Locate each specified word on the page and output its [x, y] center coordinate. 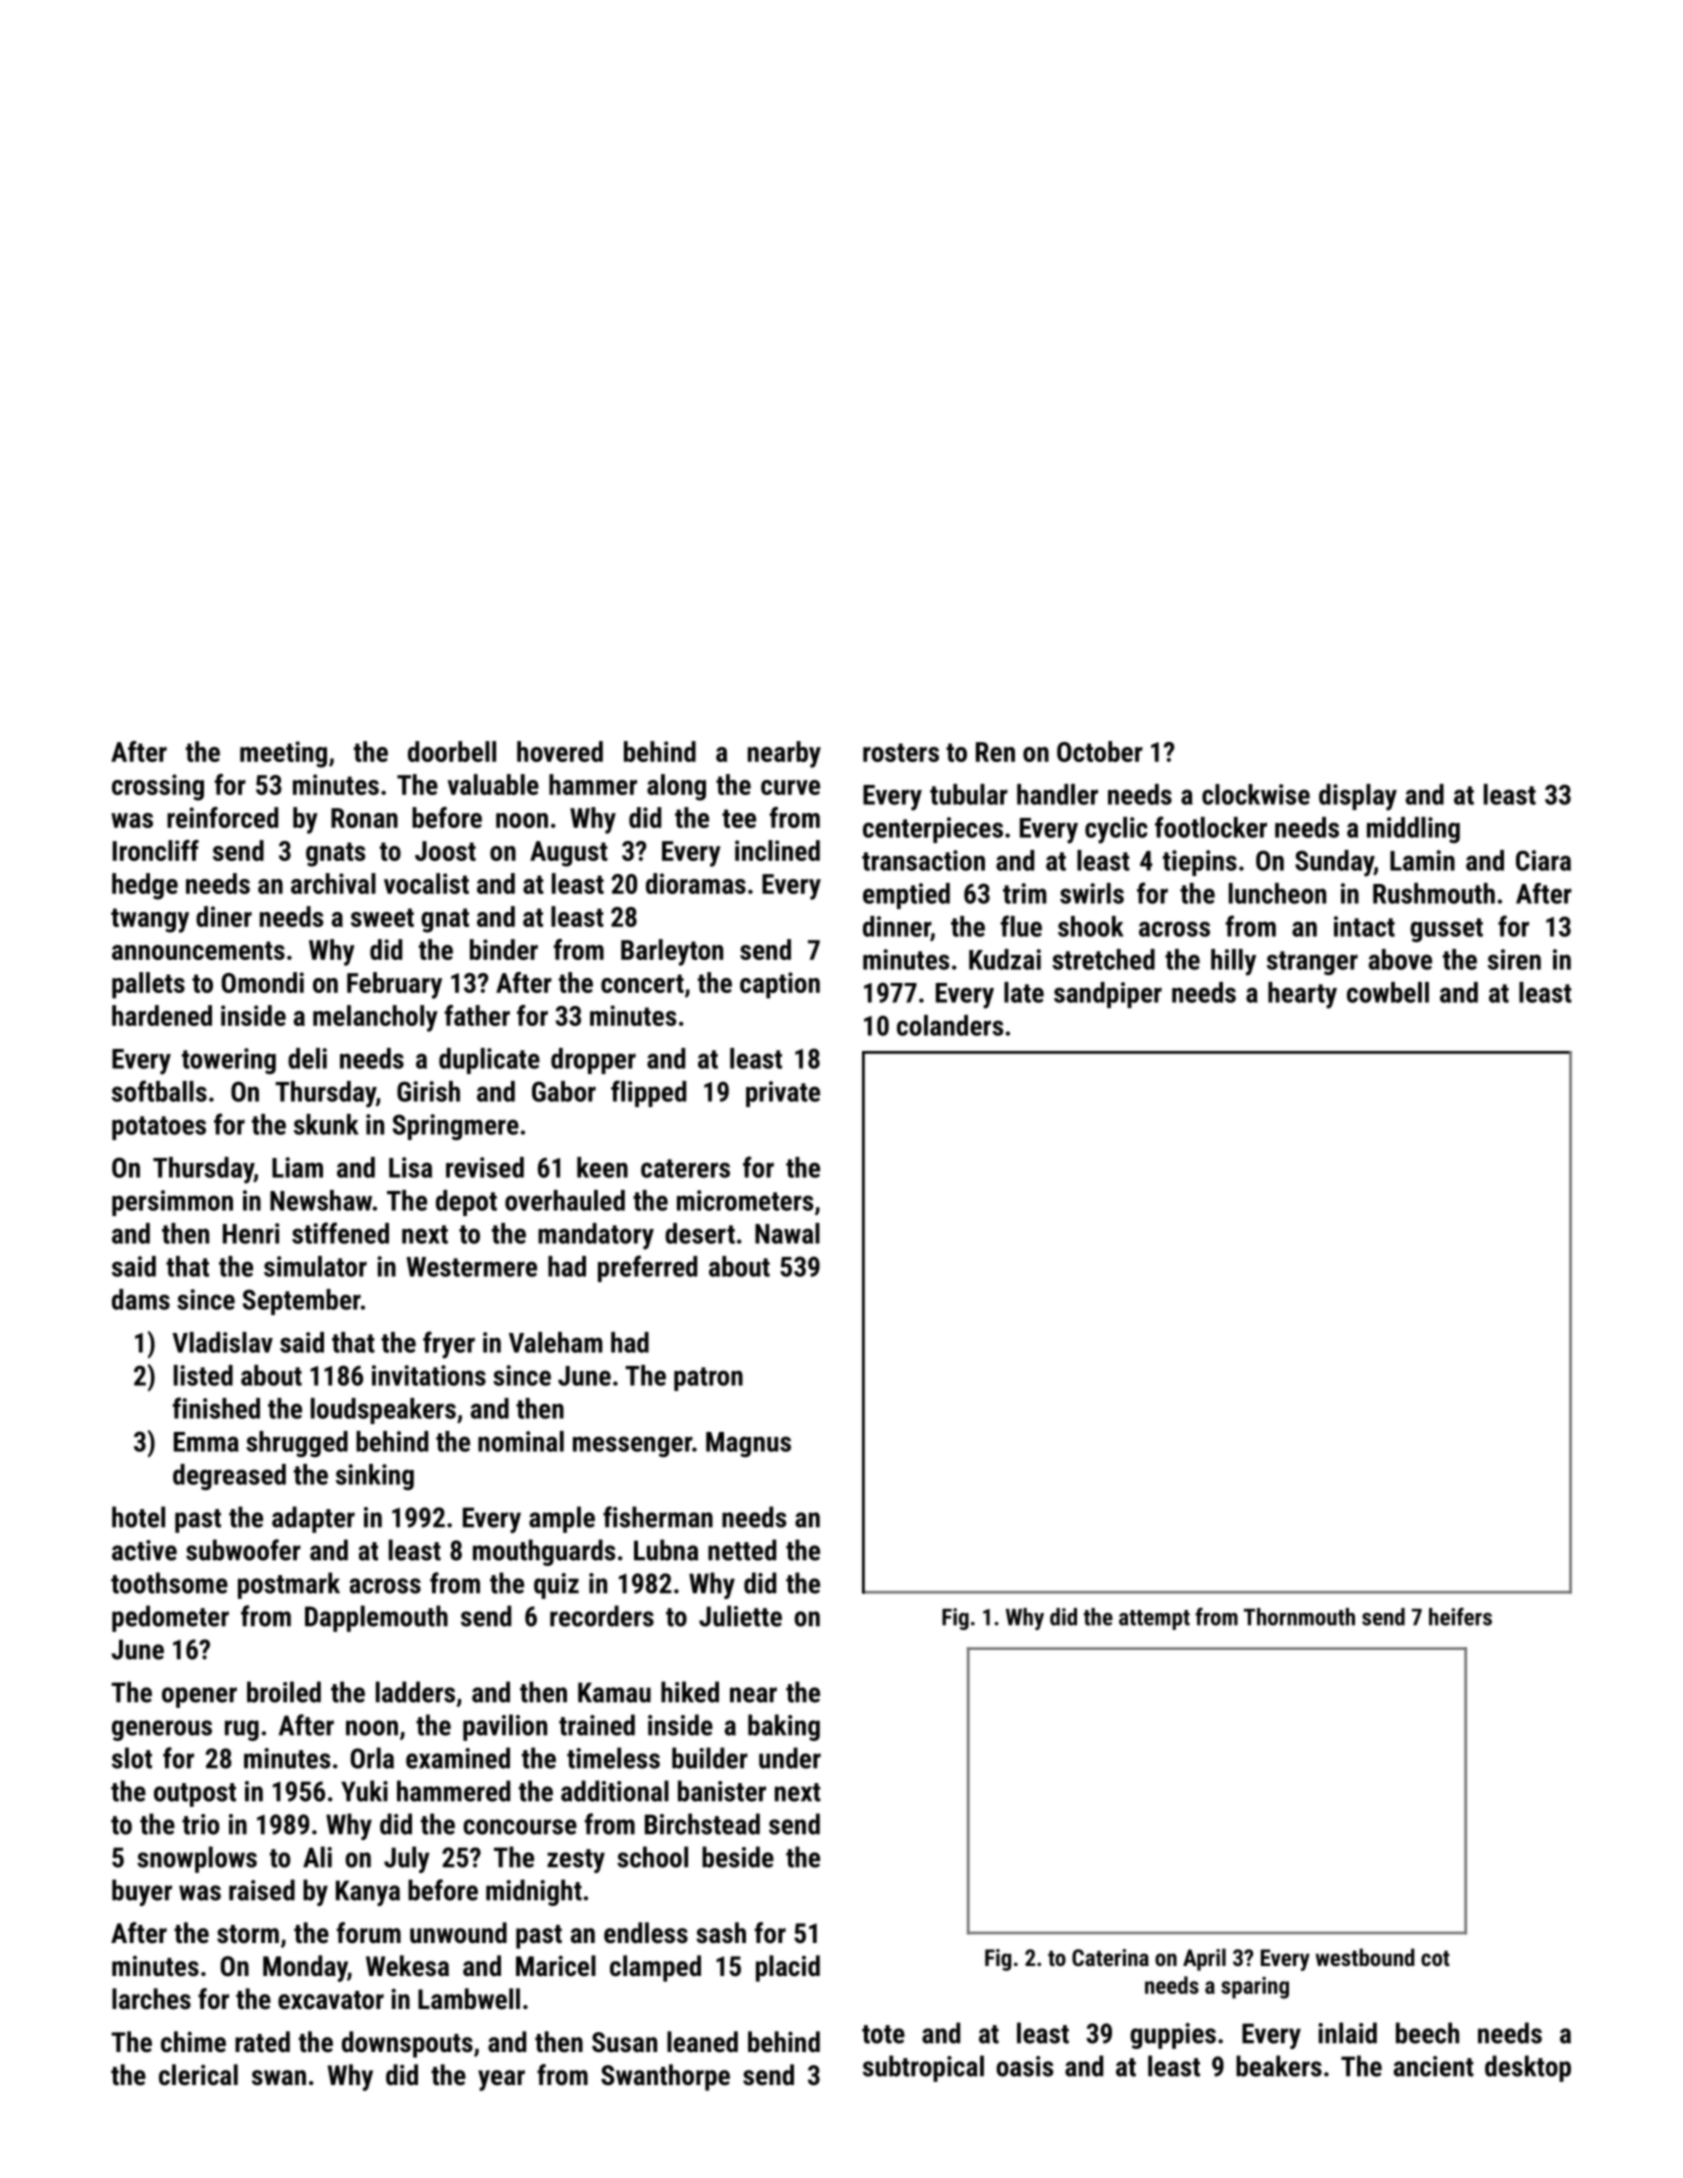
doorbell [452, 751]
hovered [560, 751]
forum [369, 1933]
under [790, 1758]
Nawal [787, 1233]
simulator [315, 1266]
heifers [1460, 1616]
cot [1435, 1958]
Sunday [1334, 863]
